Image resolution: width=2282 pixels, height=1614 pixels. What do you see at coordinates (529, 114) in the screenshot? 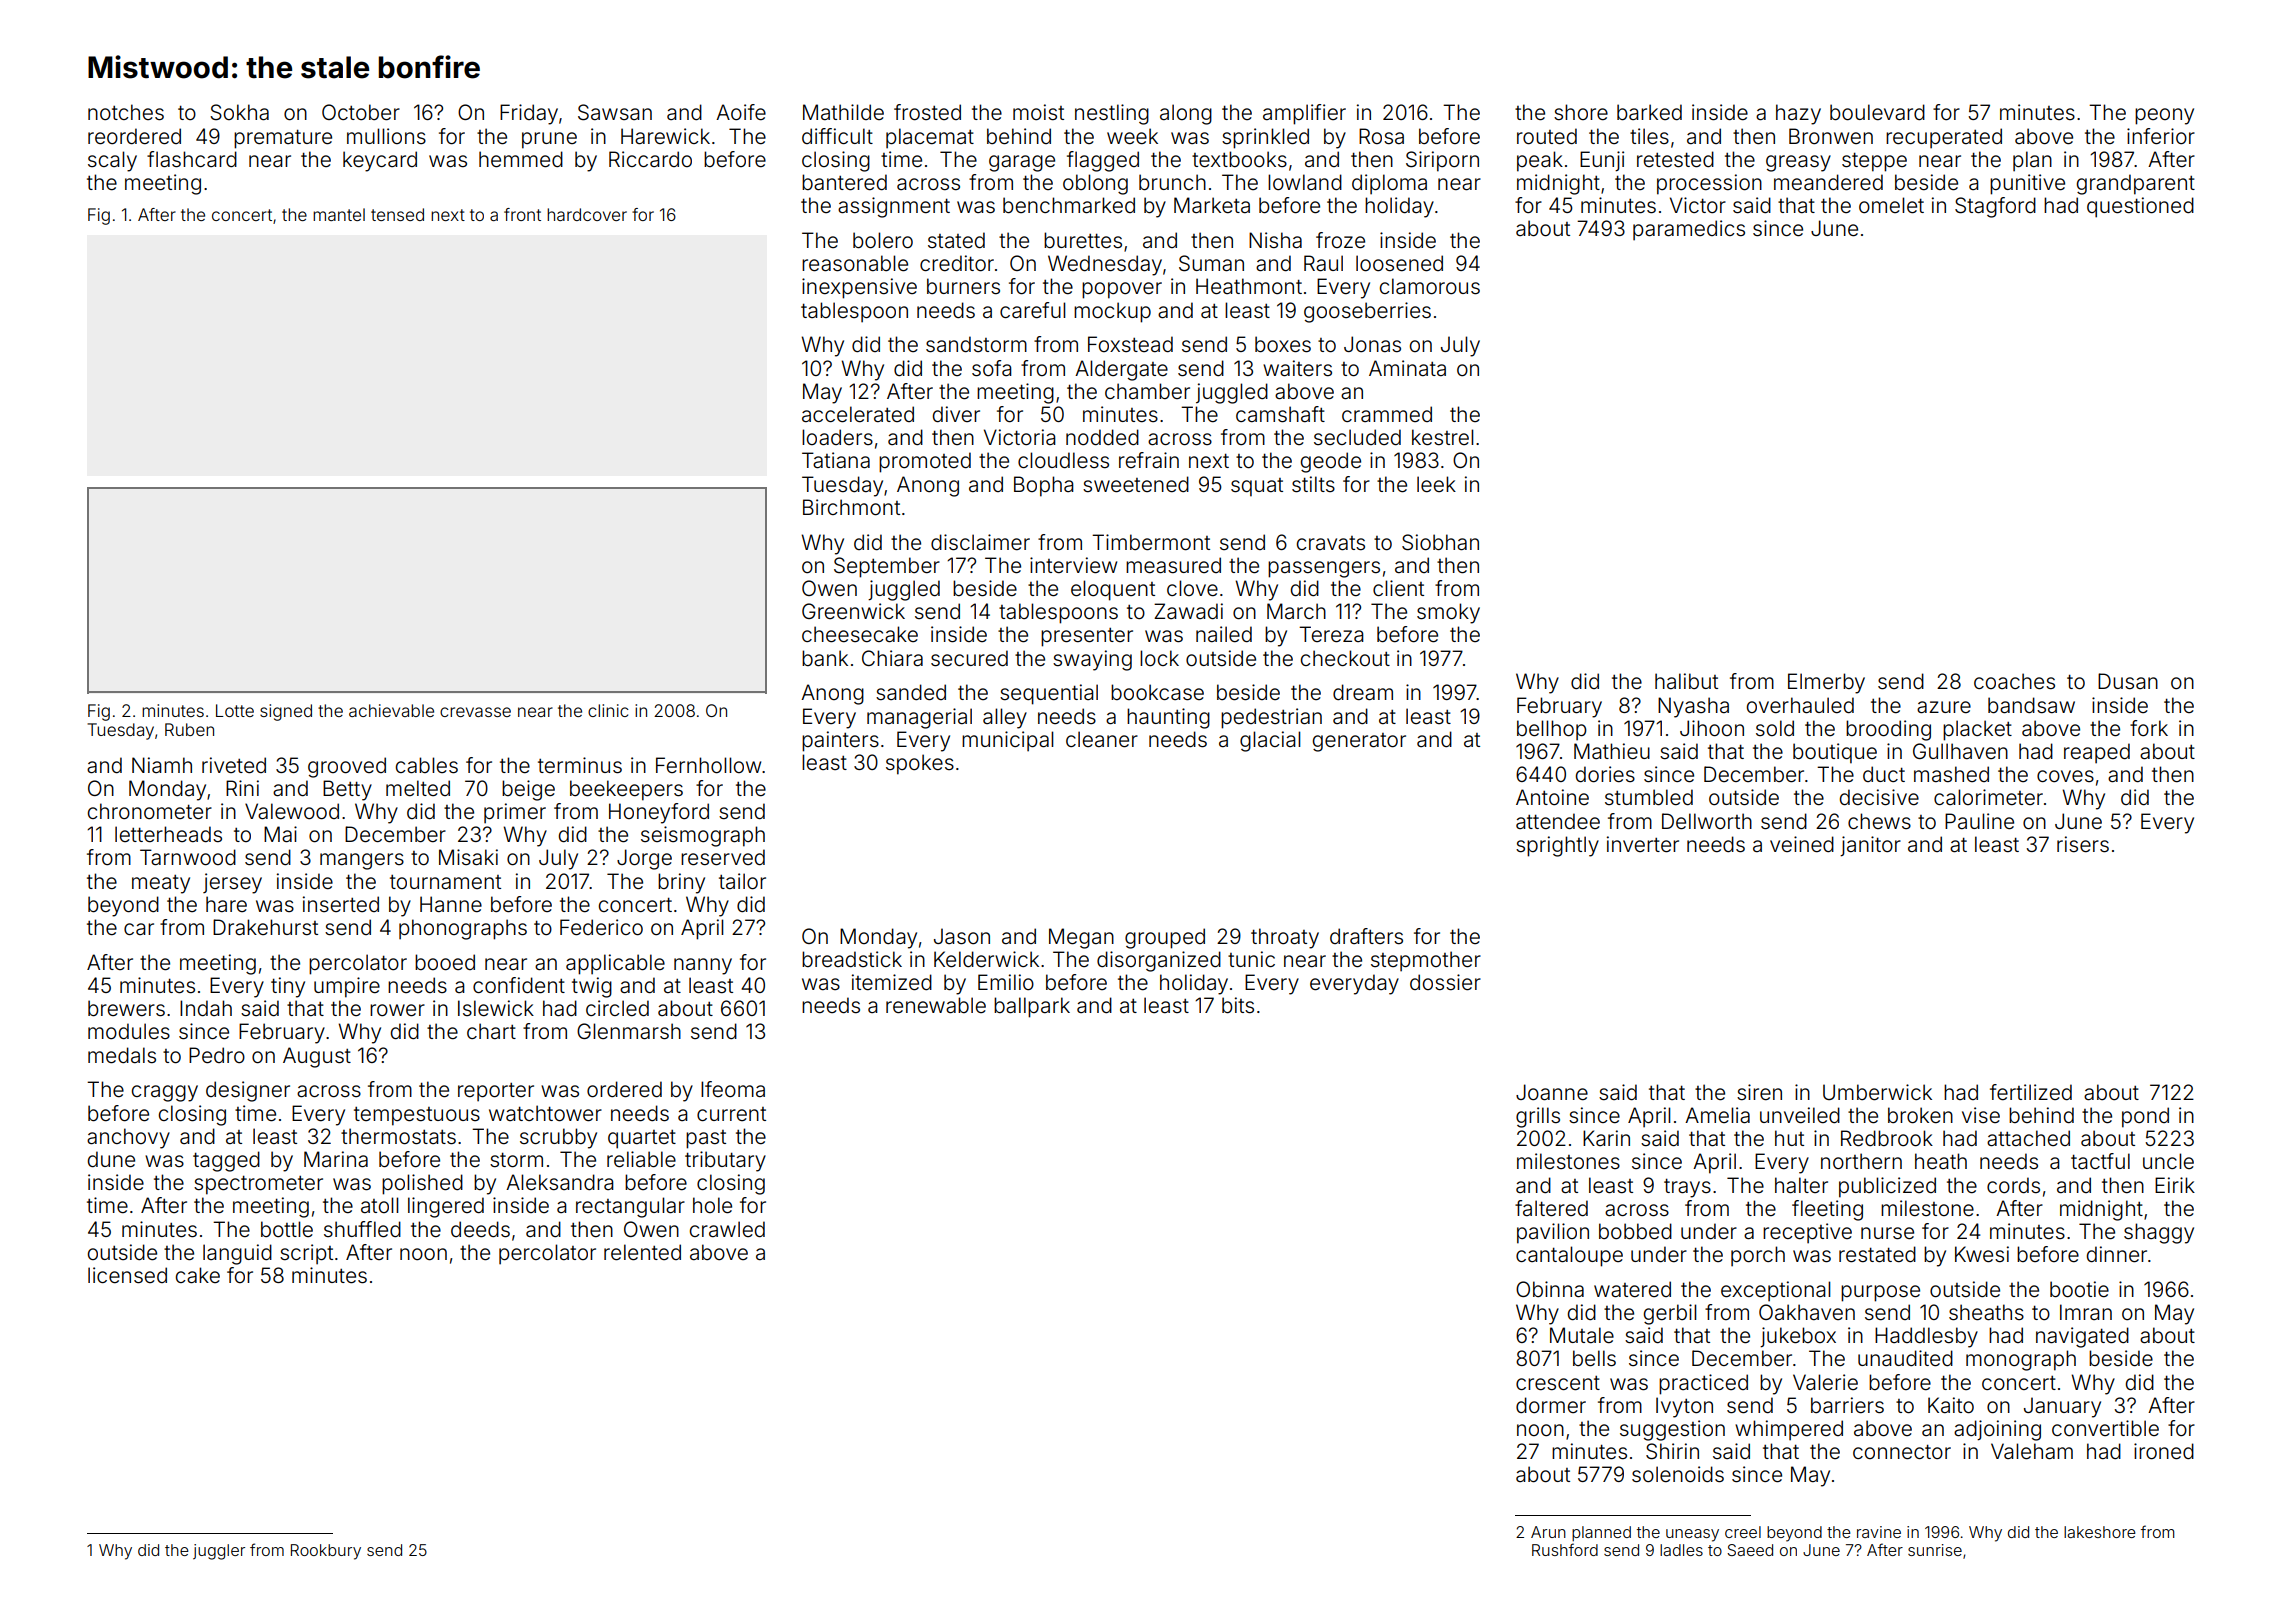
I see `Friday` at bounding box center [529, 114].
